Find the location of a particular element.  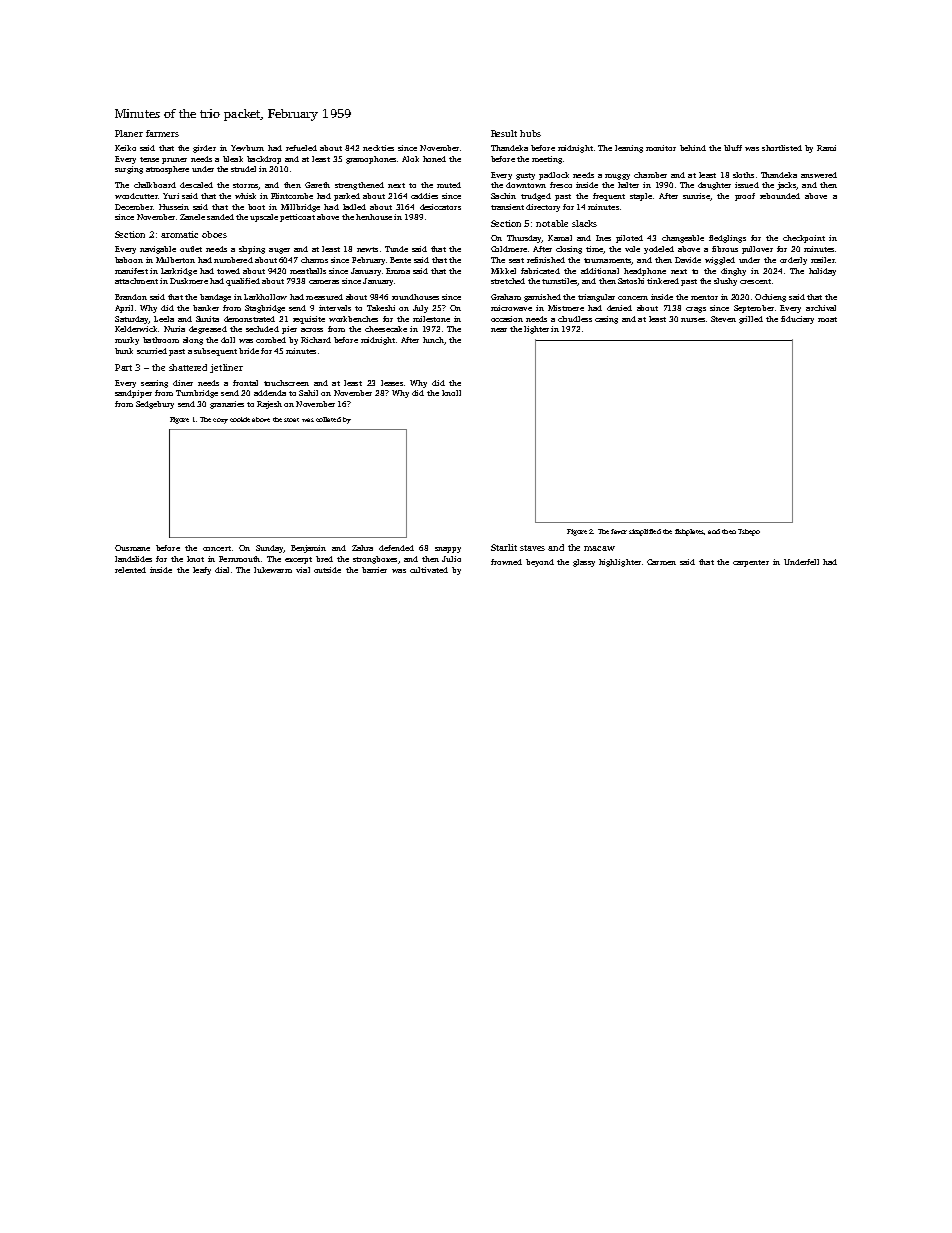

holiday is located at coordinates (822, 272).
